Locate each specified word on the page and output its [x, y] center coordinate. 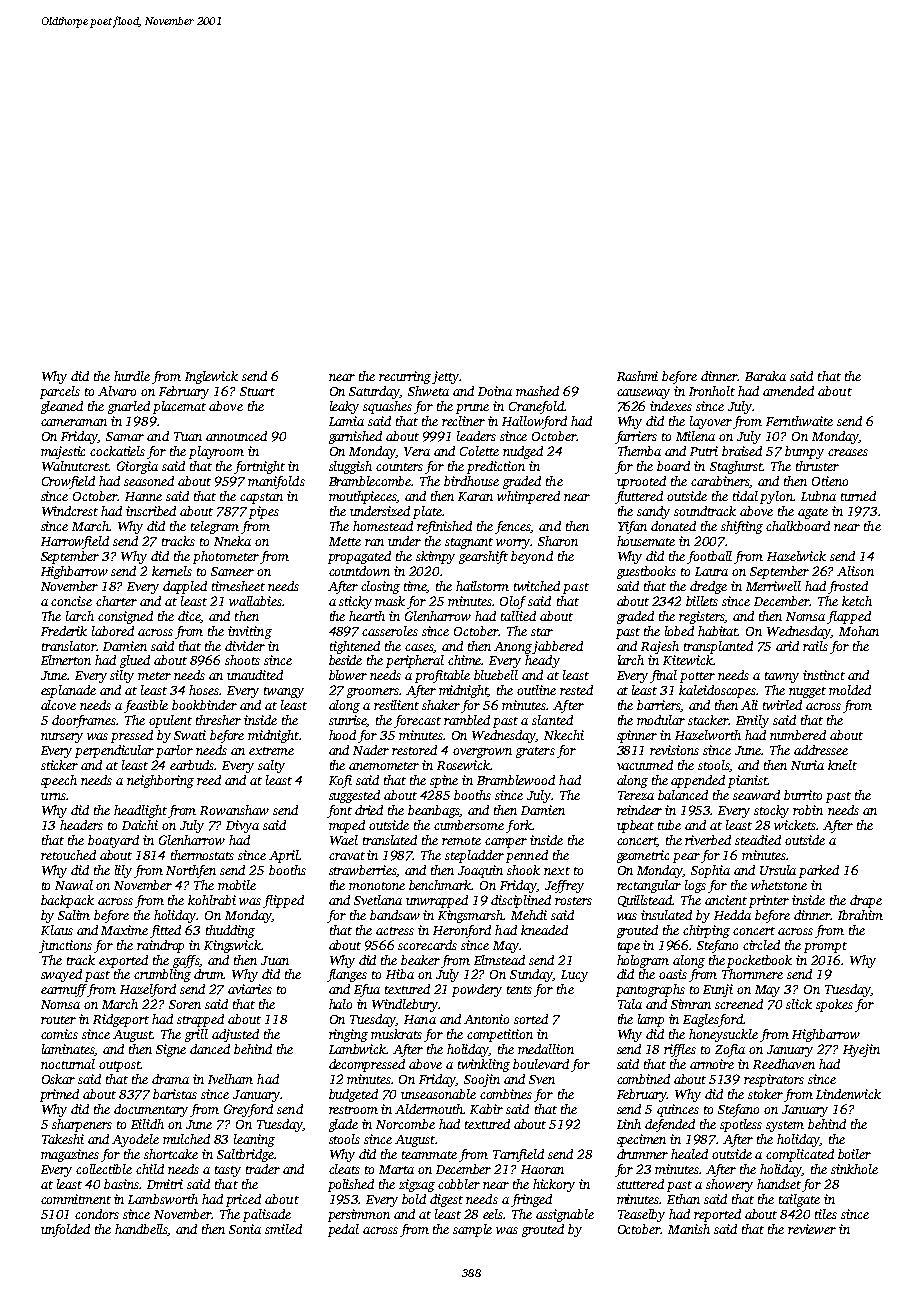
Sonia [245, 1229]
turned [858, 496]
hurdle [132, 376]
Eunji [718, 990]
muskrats [396, 1034]
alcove [58, 705]
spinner [637, 736]
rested [576, 690]
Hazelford [148, 990]
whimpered [528, 497]
